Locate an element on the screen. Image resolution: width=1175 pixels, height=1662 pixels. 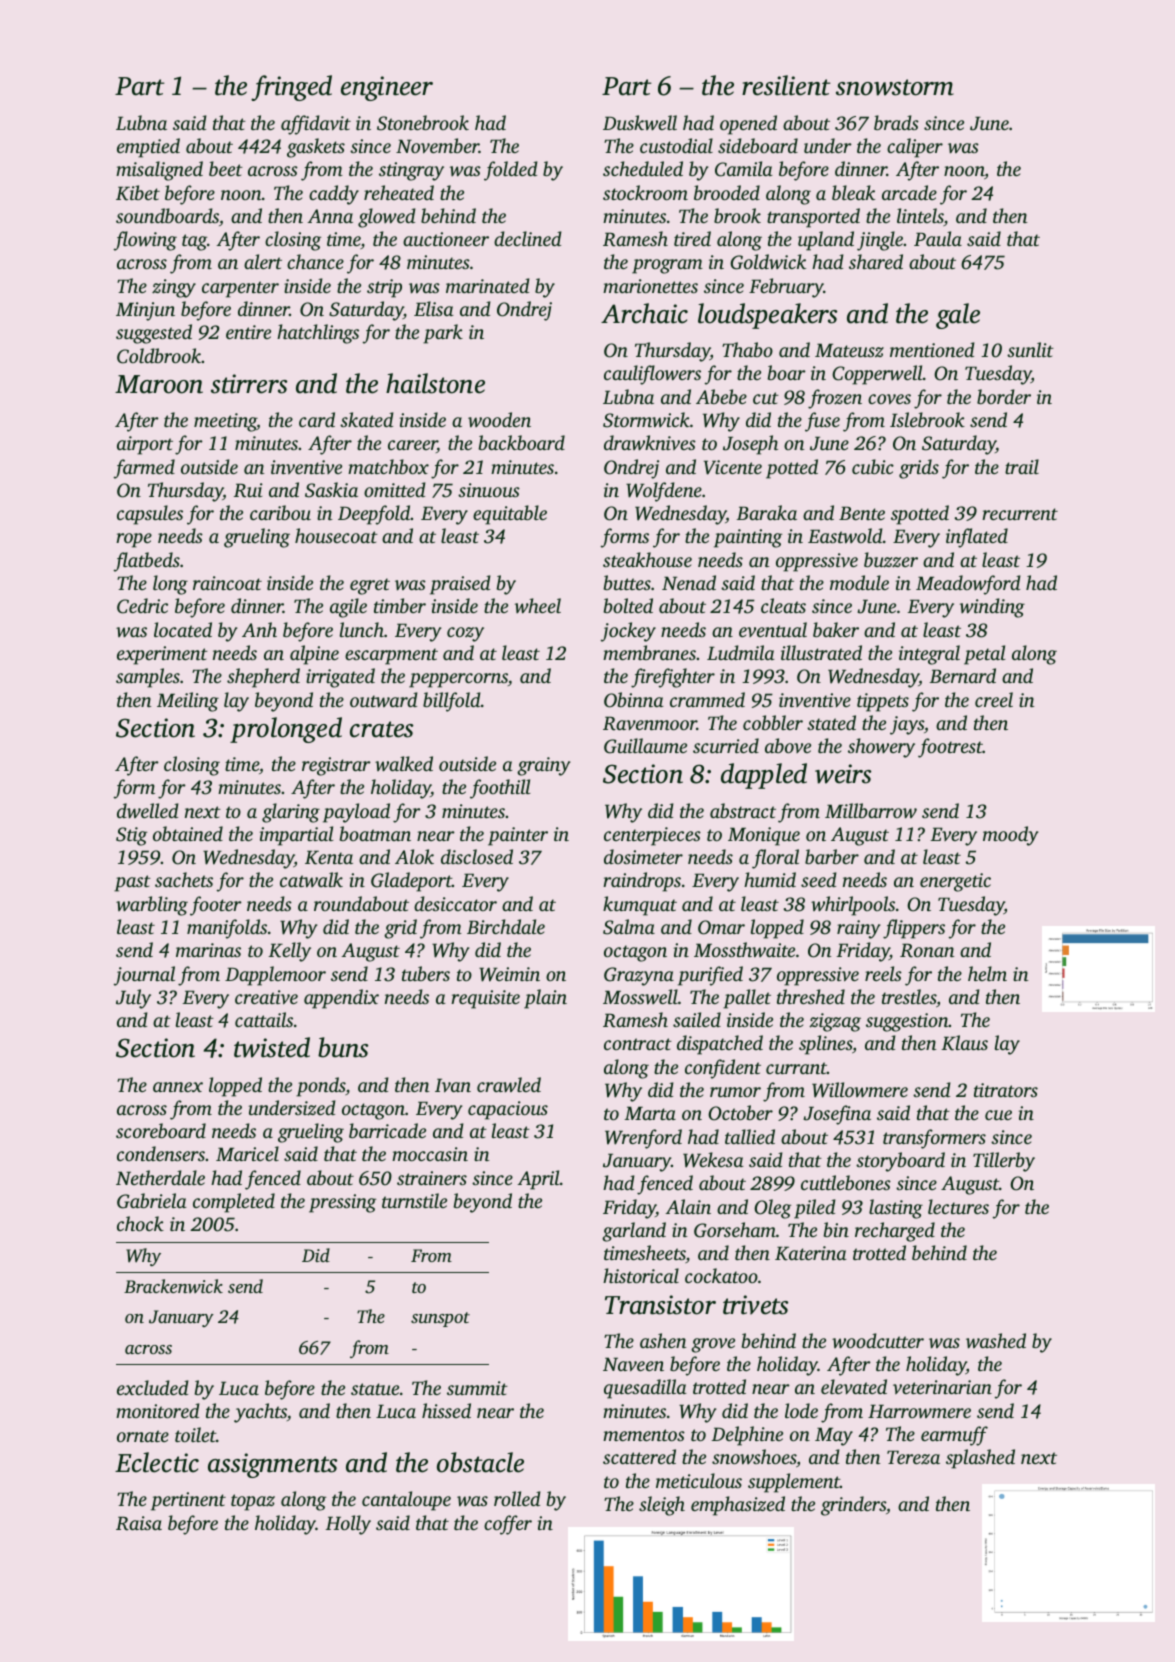
reels is located at coordinates (883, 973).
